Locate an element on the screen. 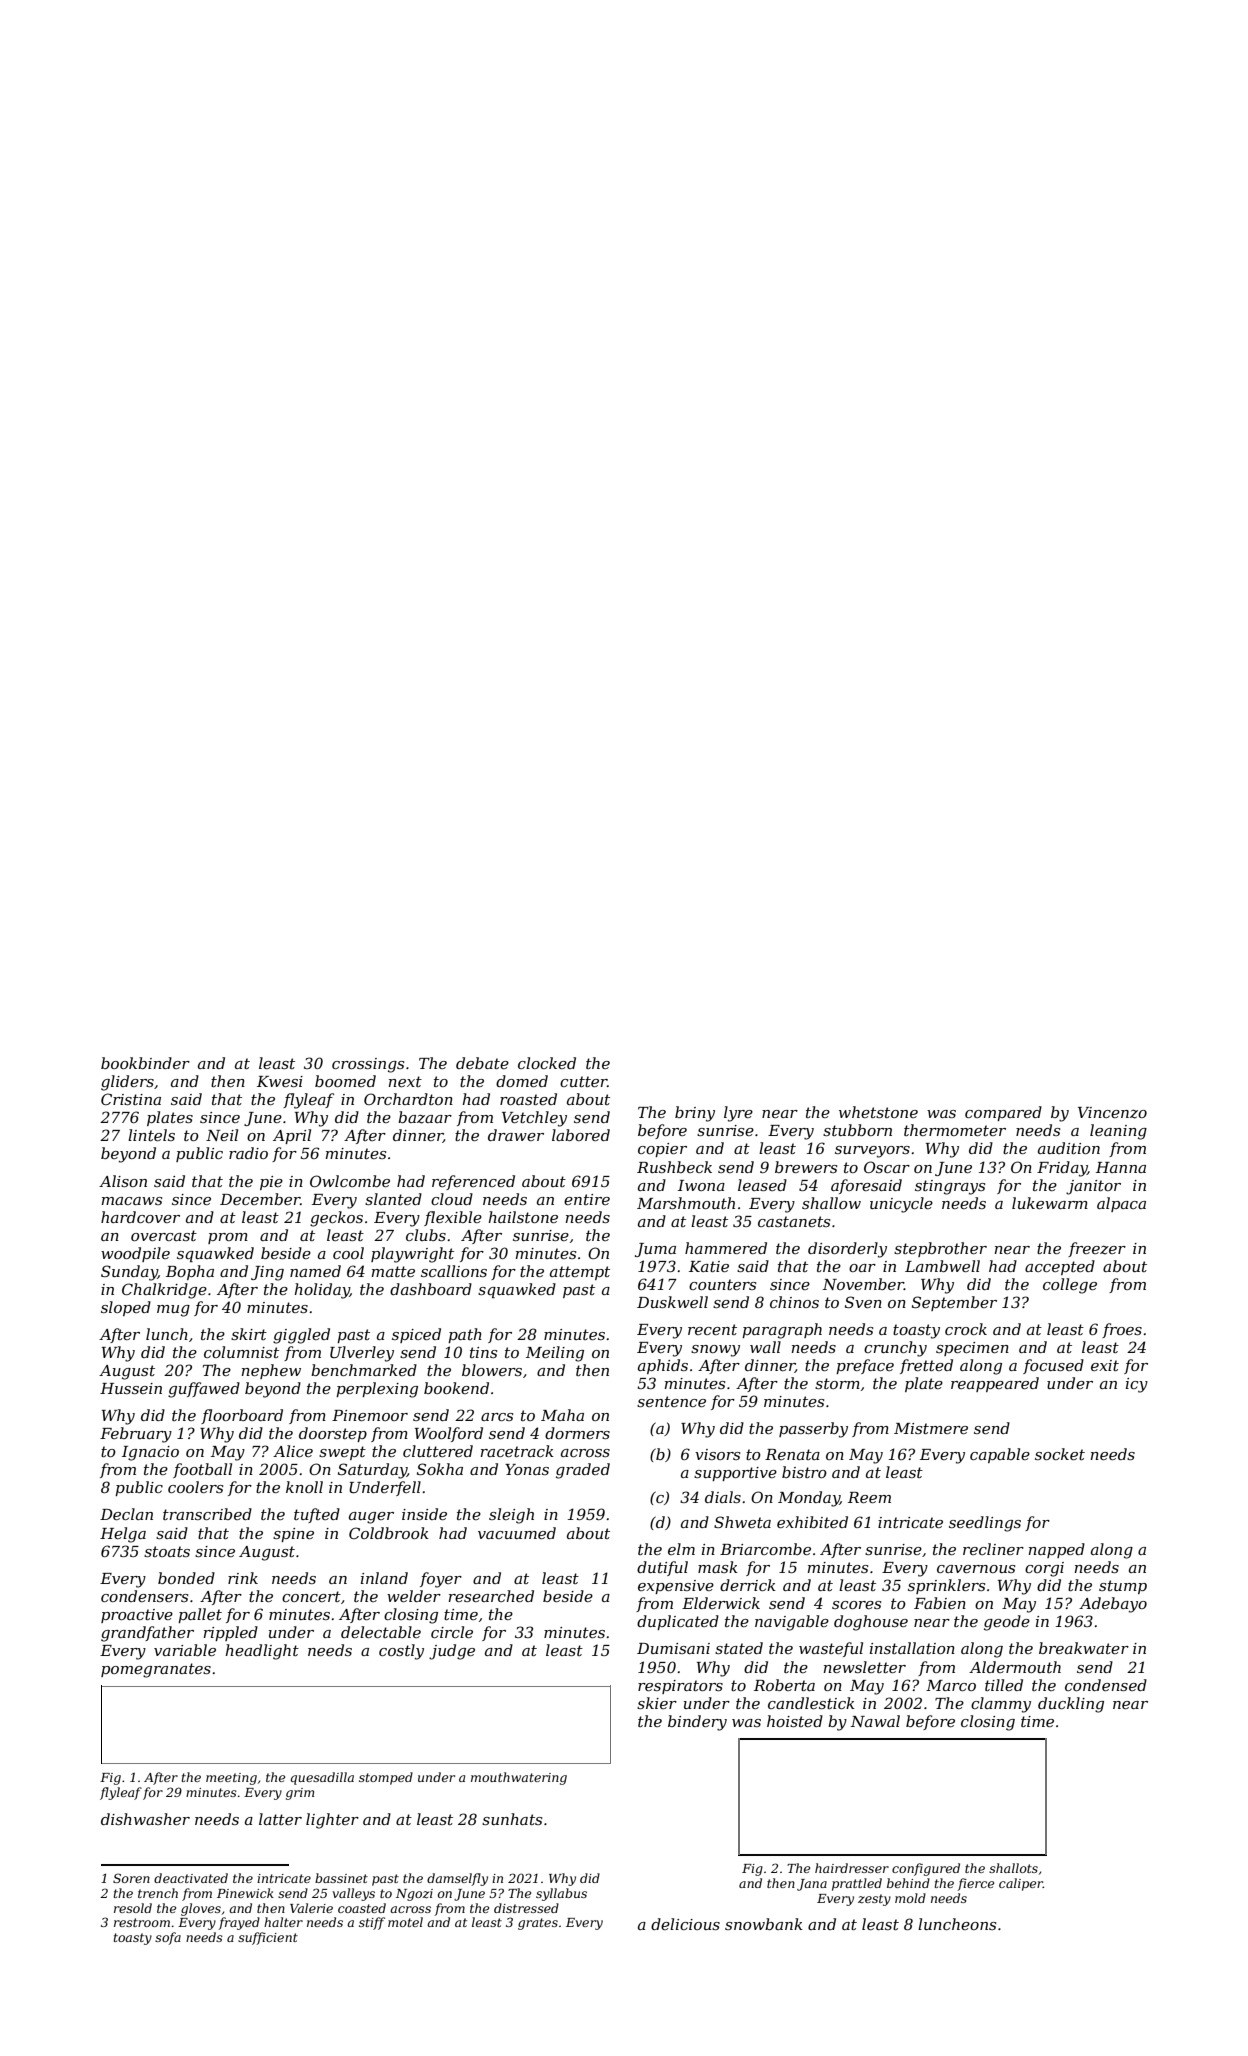 Image resolution: width=1248 pixels, height=2056 pixels. Pinewick is located at coordinates (245, 1893).
